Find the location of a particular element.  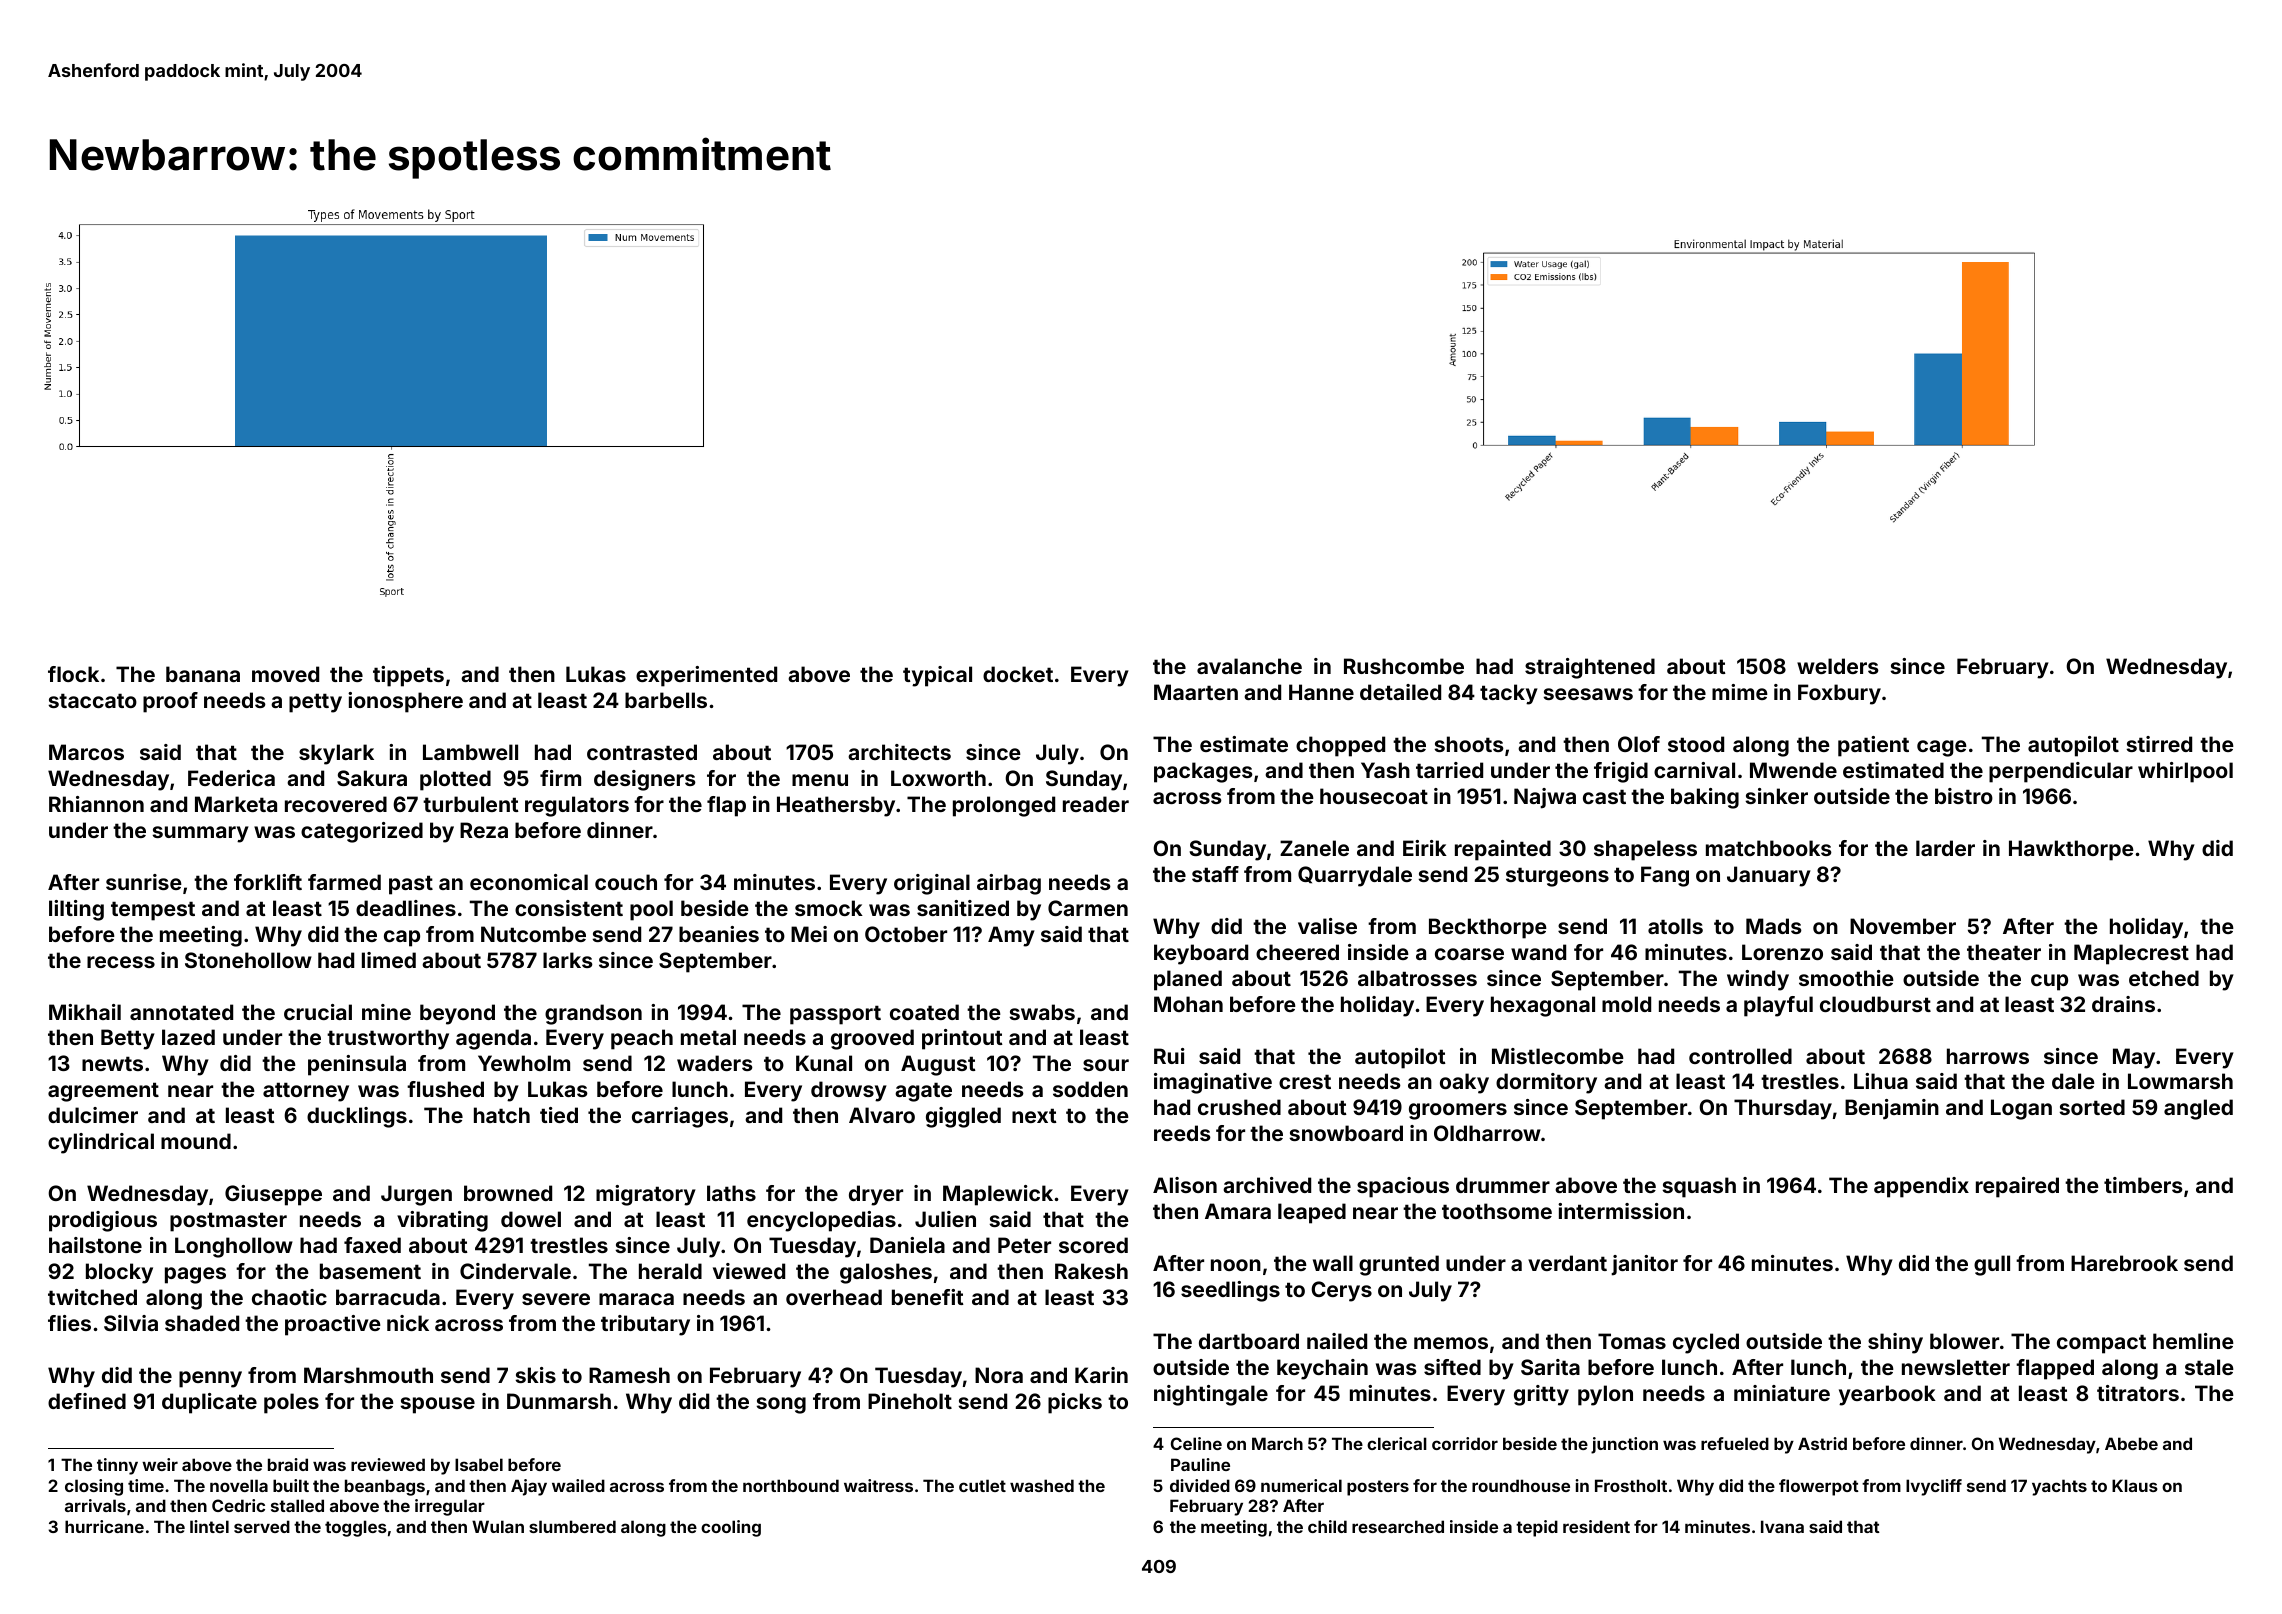

cooling is located at coordinates (731, 1528).
